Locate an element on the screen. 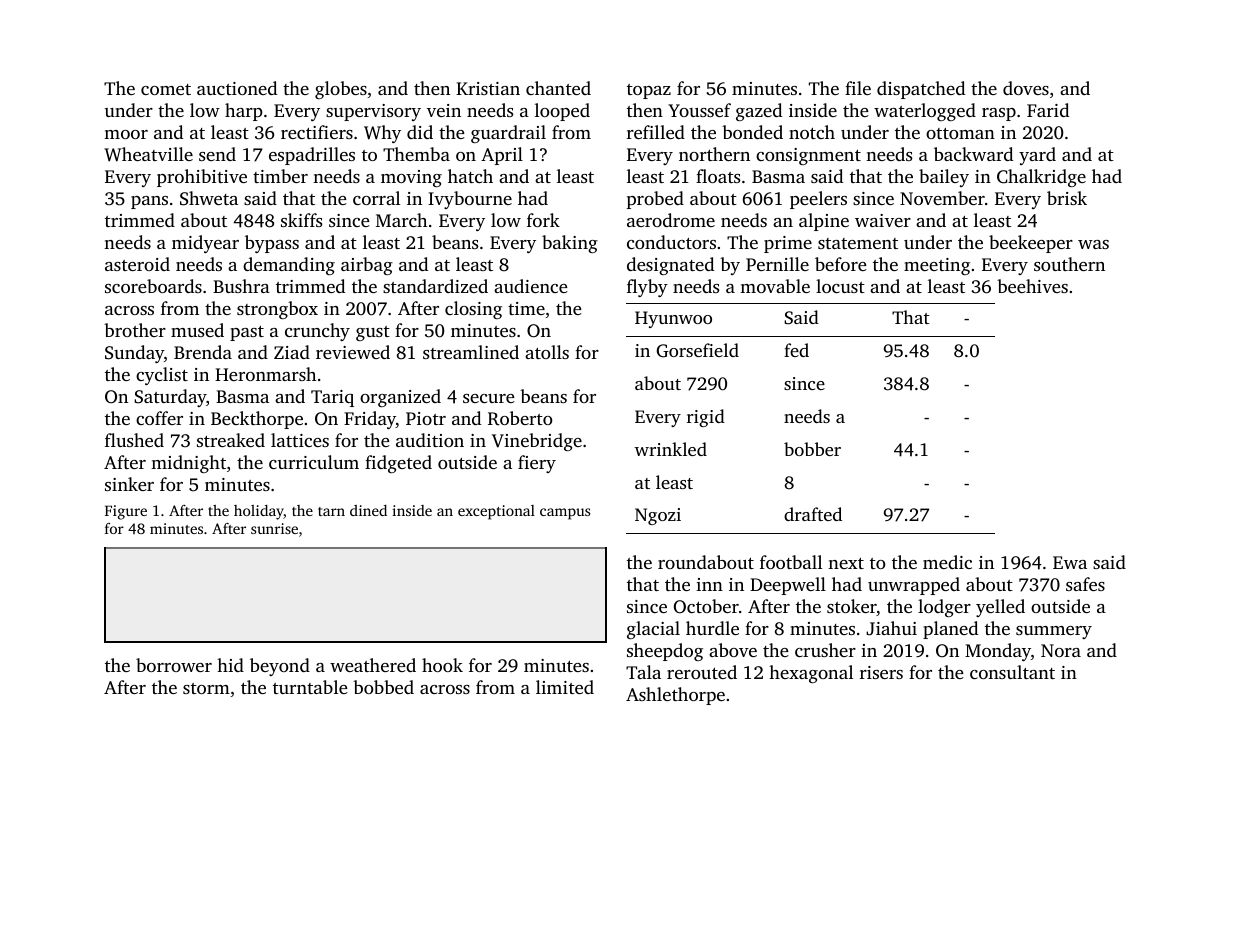 The height and width of the screenshot is (952, 1233). storm is located at coordinates (206, 688).
